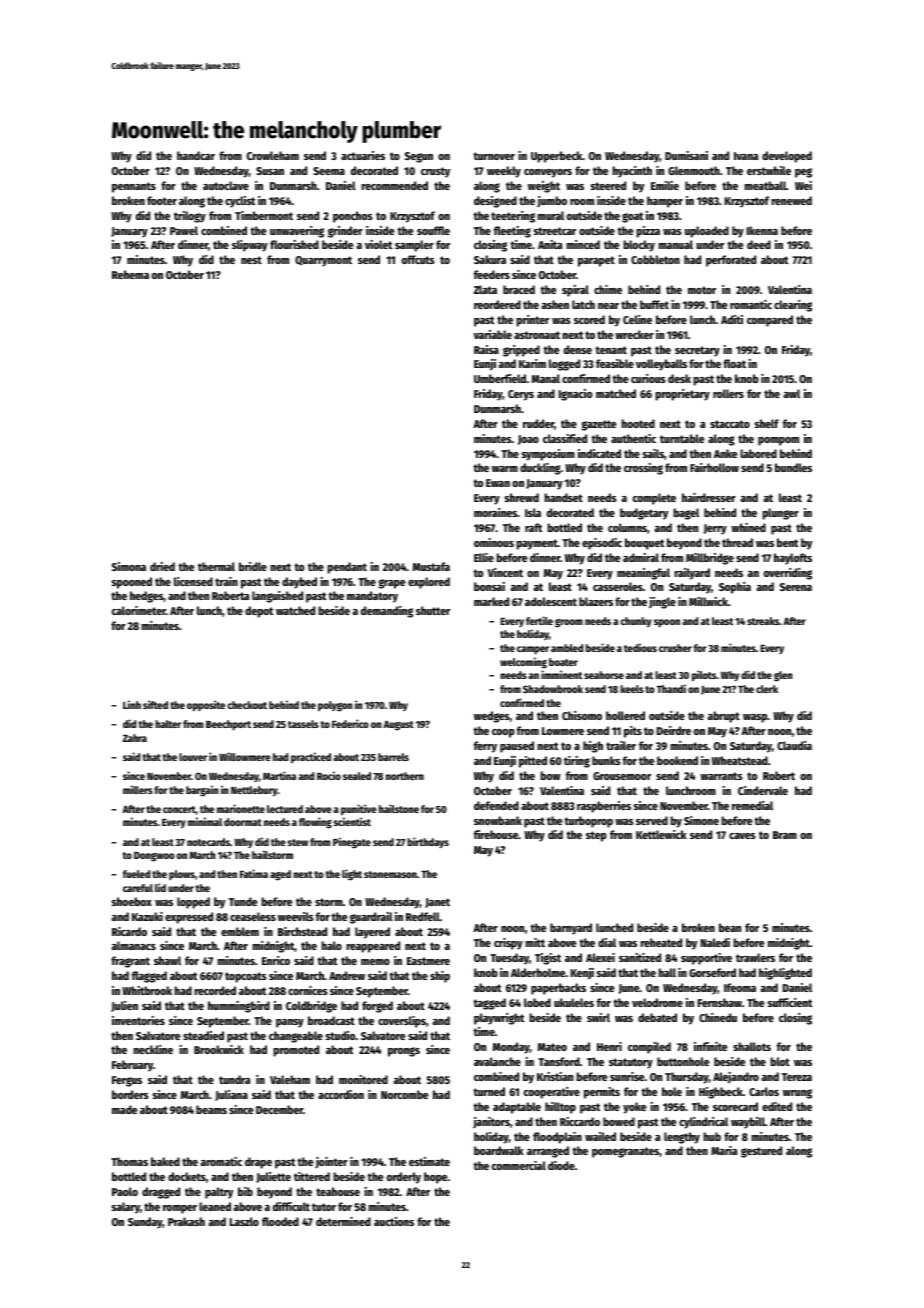 This screenshot has height=1308, width=924. What do you see at coordinates (154, 857) in the screenshot?
I see `Dongwoo` at bounding box center [154, 857].
